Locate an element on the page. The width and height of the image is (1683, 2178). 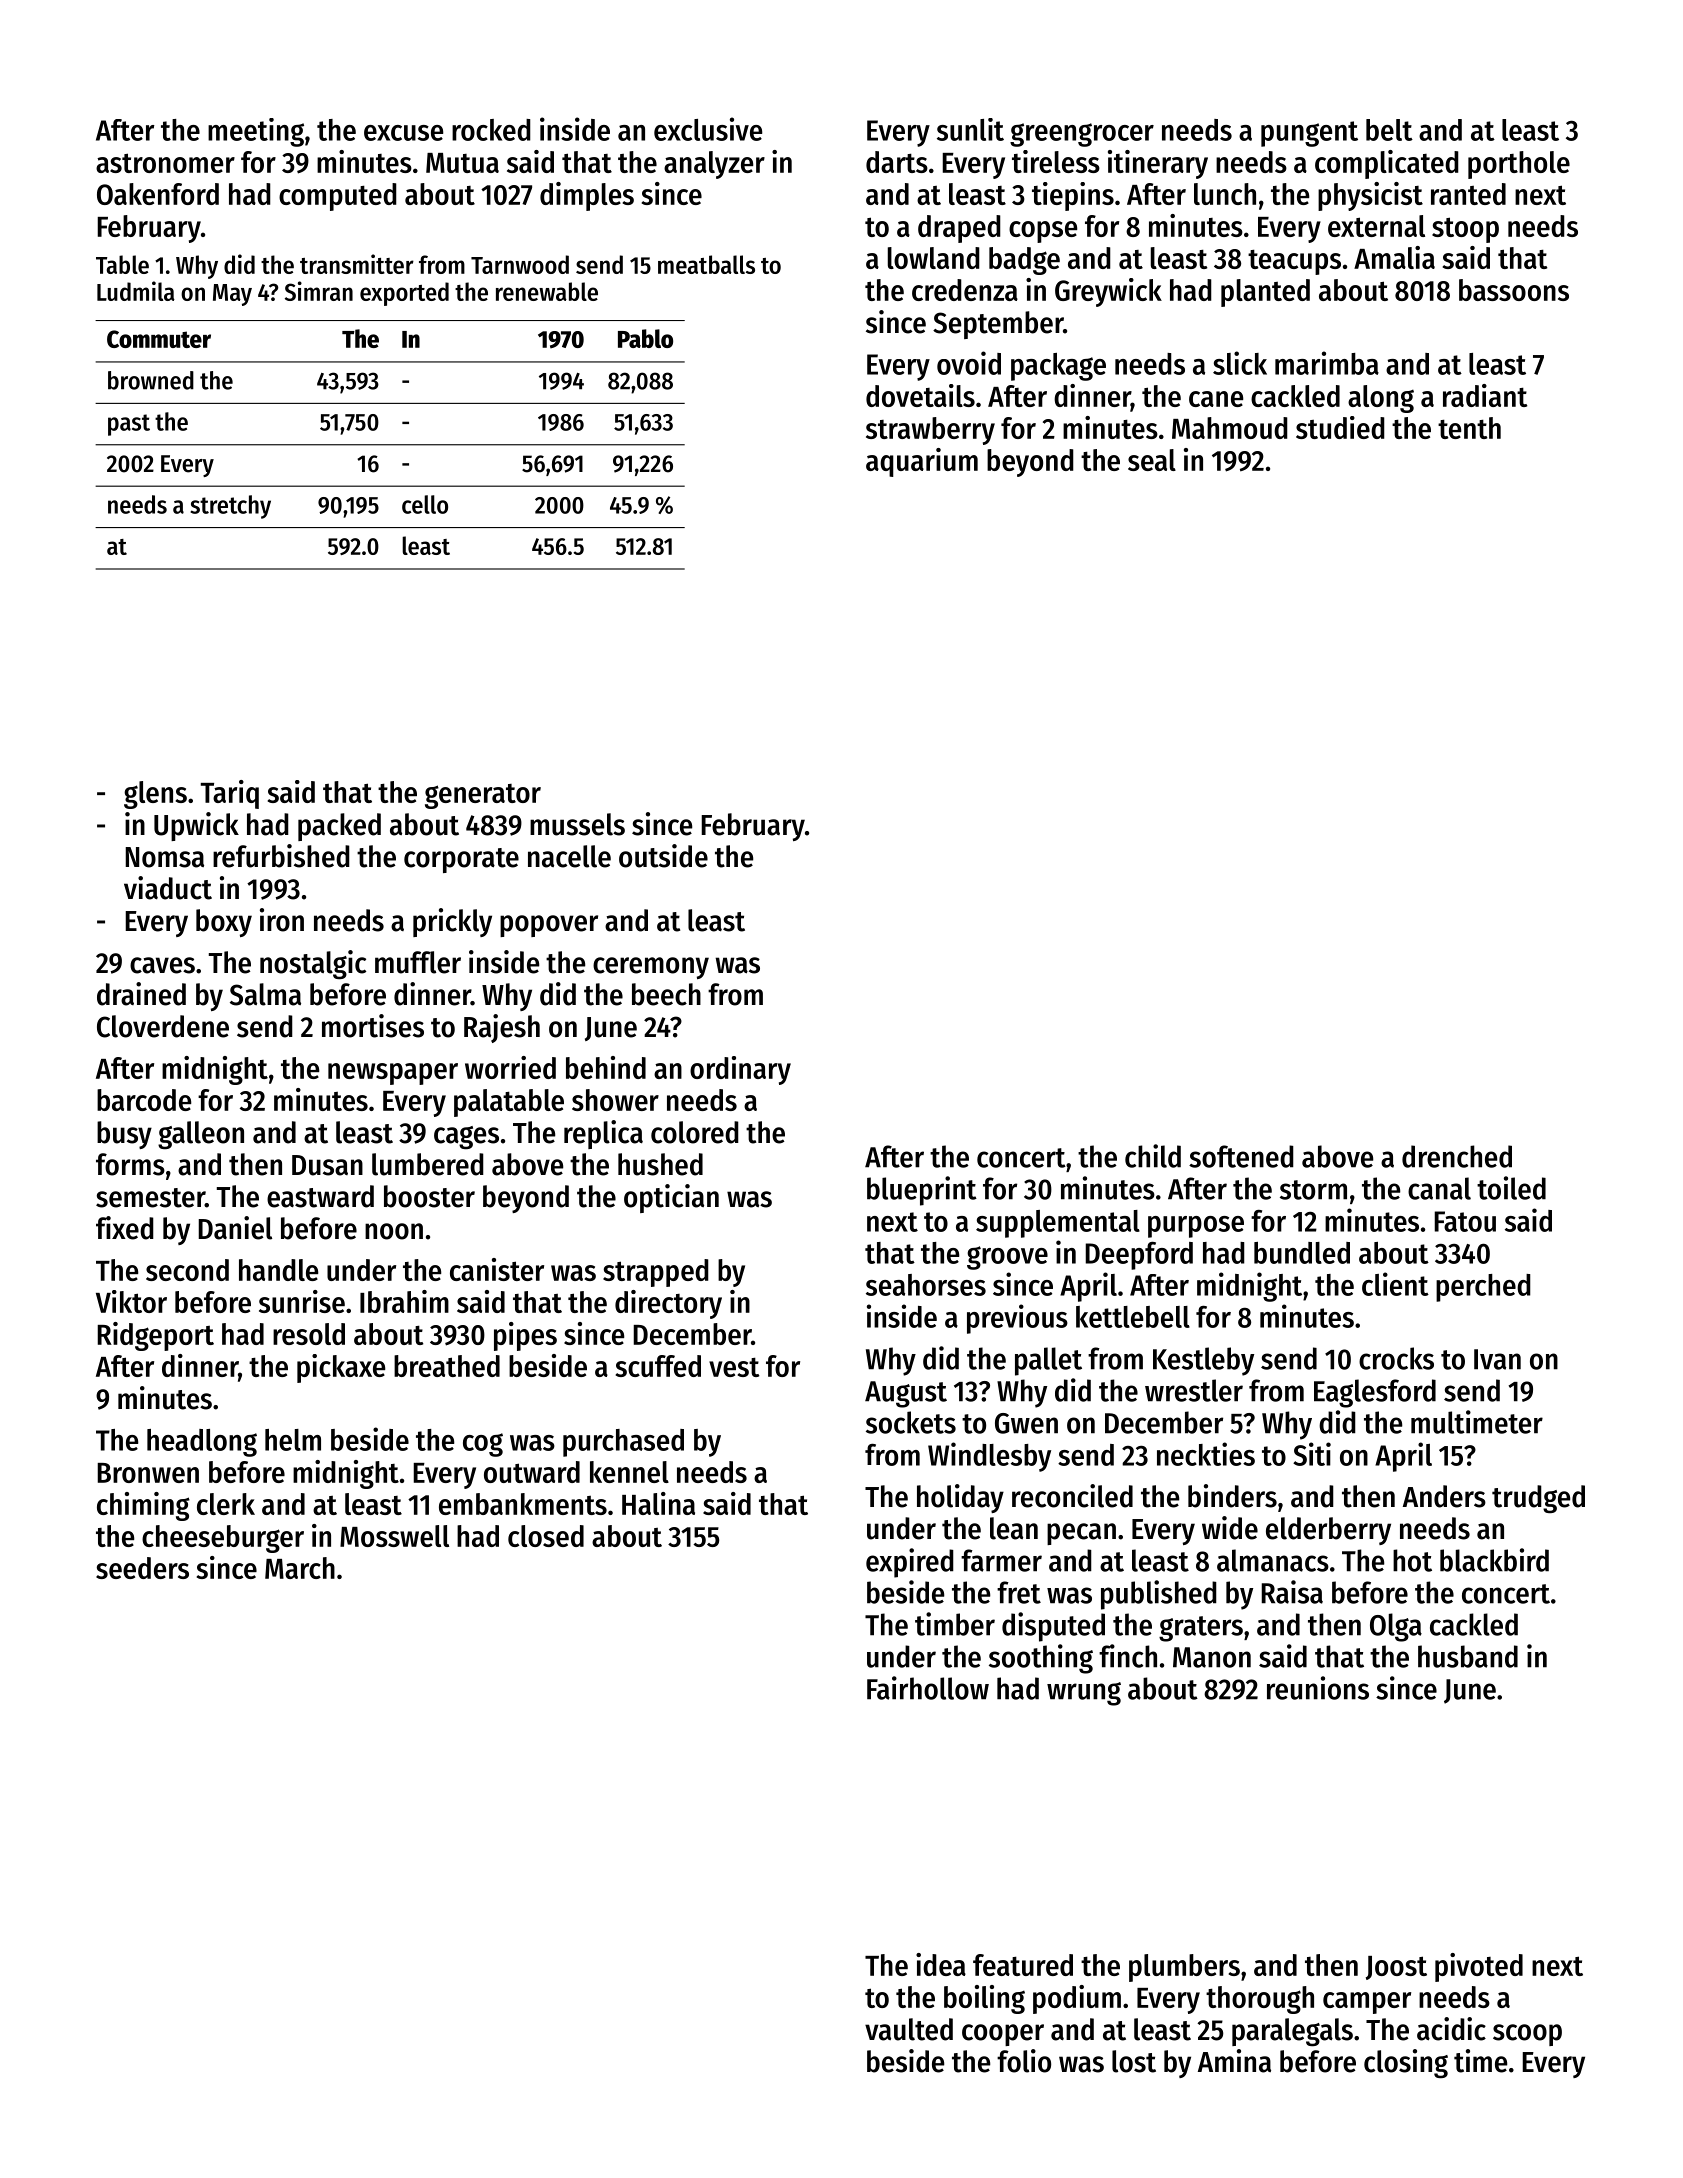
idea is located at coordinates (941, 1964).
